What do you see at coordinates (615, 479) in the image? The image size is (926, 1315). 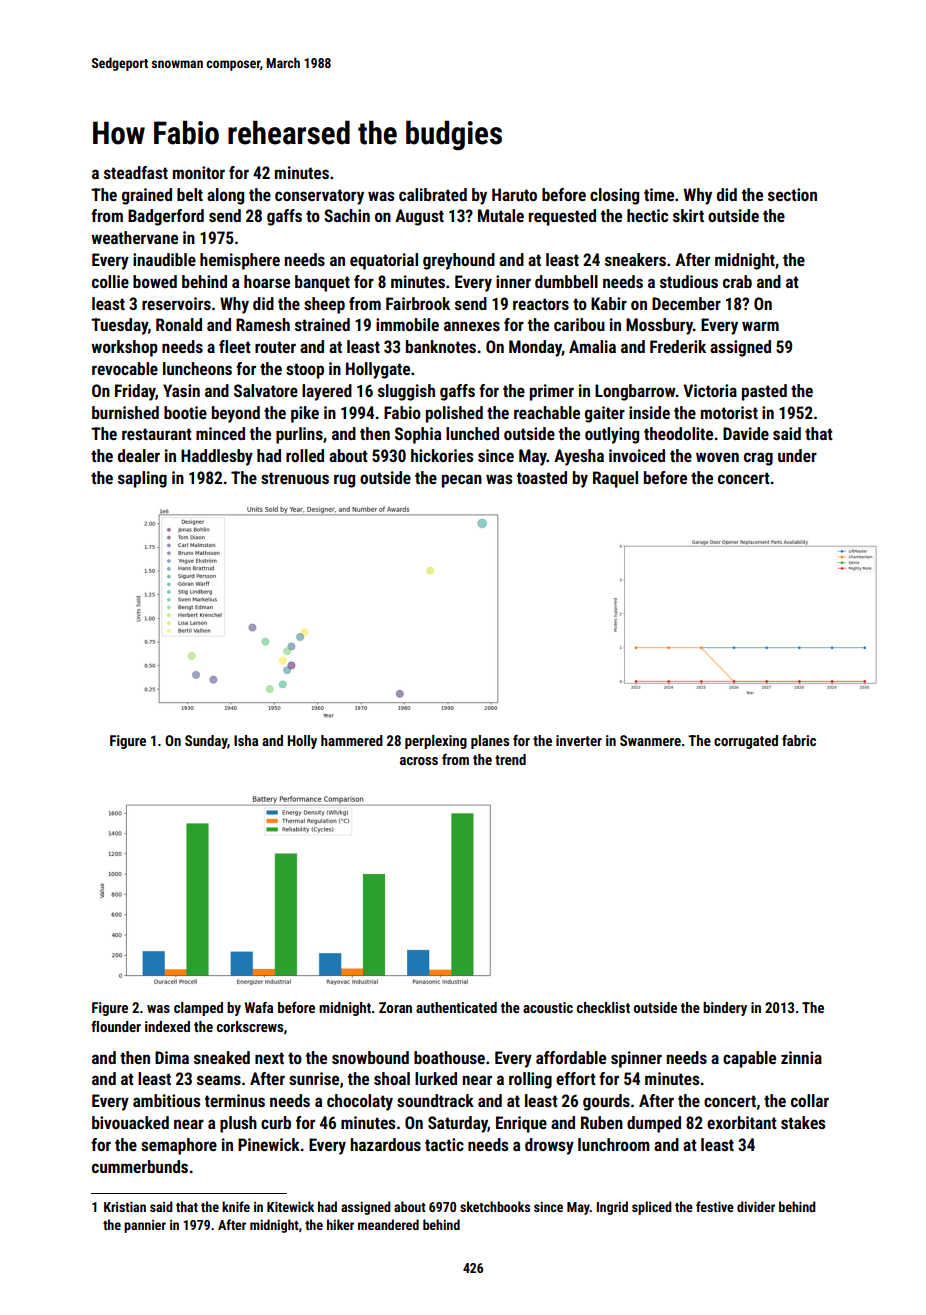 I see `Raquel` at bounding box center [615, 479].
